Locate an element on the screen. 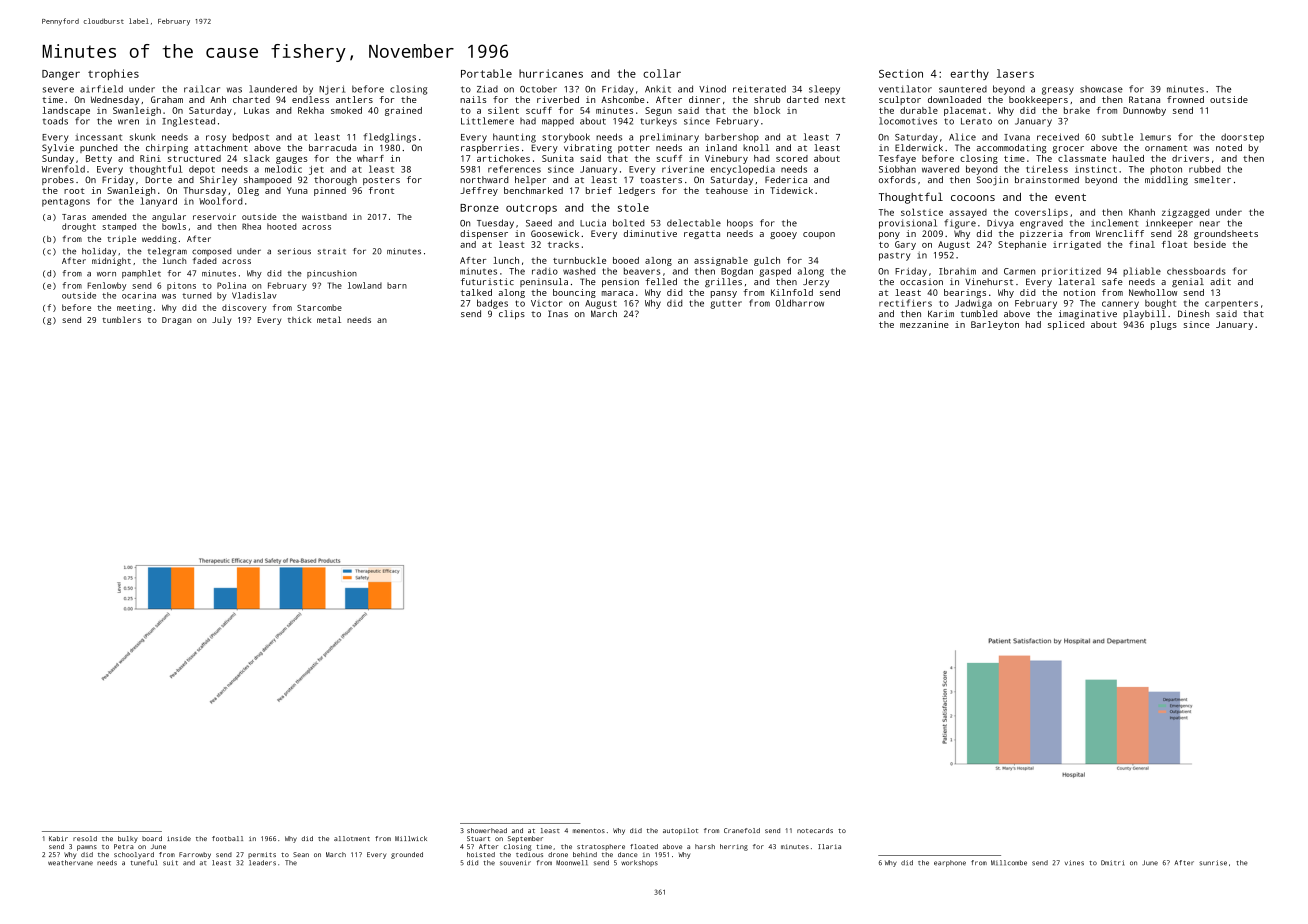  Graham is located at coordinates (167, 99).
